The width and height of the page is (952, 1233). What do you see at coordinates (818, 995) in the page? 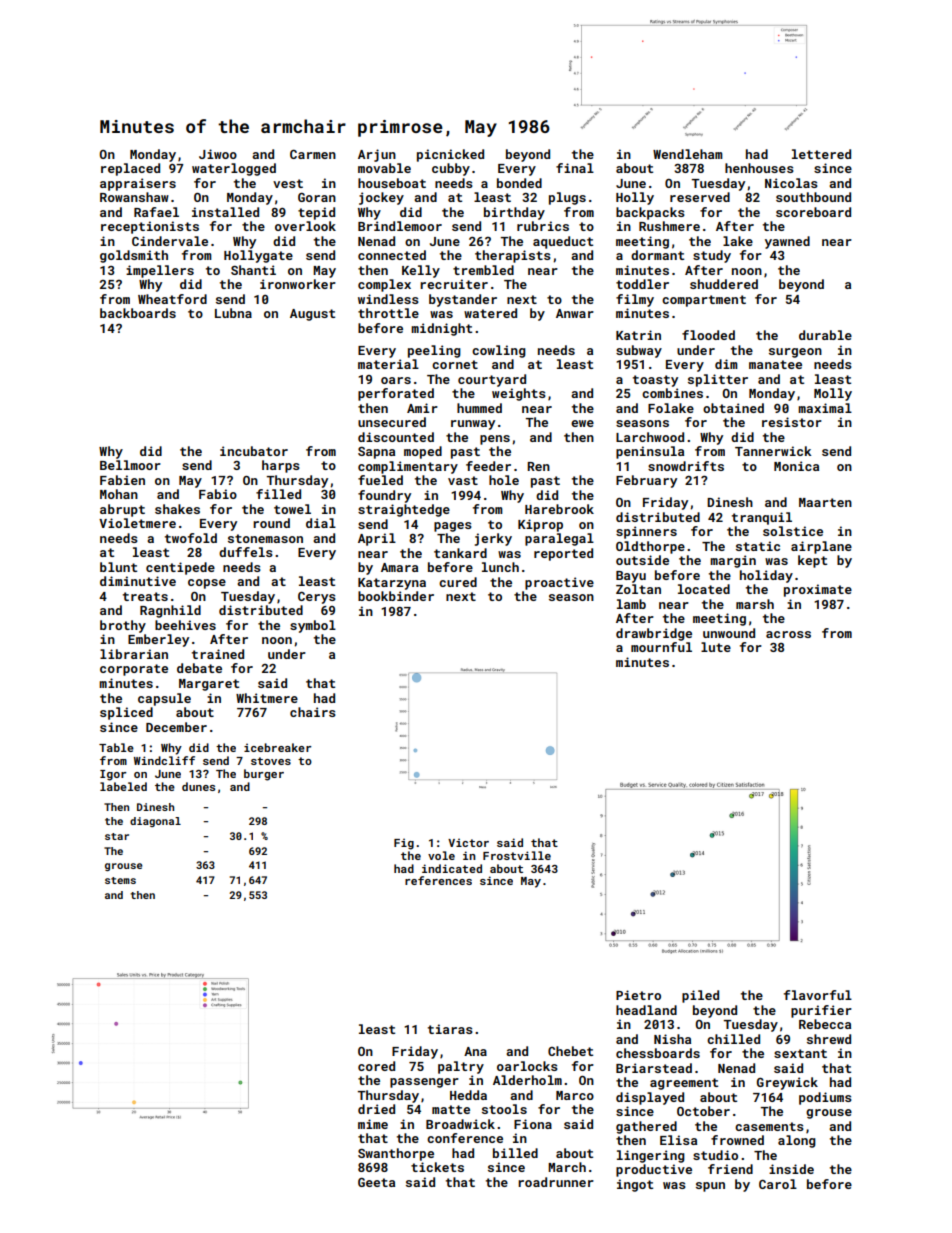
I see `flavorful` at bounding box center [818, 995].
